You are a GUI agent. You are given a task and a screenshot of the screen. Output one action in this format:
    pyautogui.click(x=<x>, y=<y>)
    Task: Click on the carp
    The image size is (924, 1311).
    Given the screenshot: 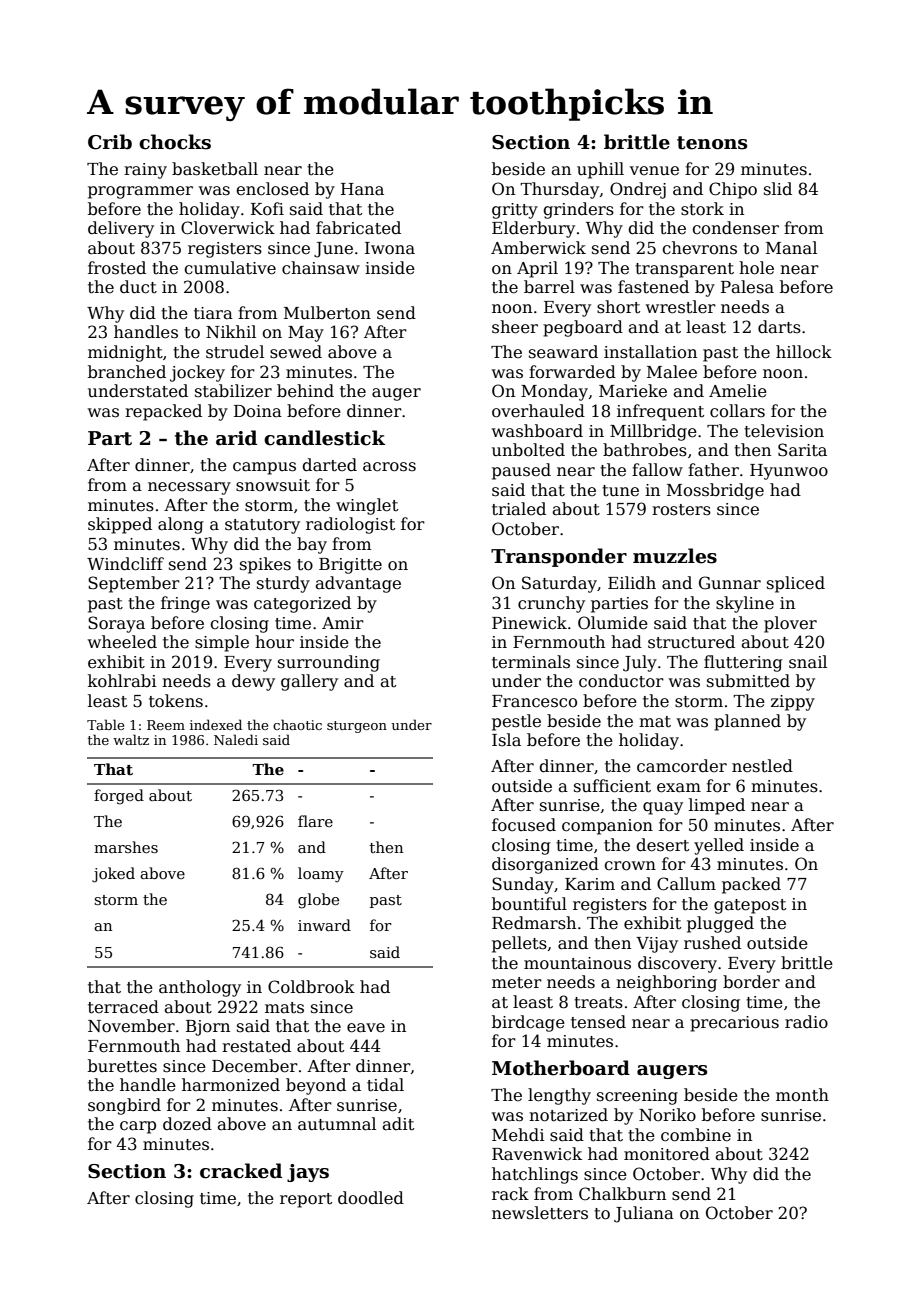 What is the action you would take?
    pyautogui.click(x=138, y=1127)
